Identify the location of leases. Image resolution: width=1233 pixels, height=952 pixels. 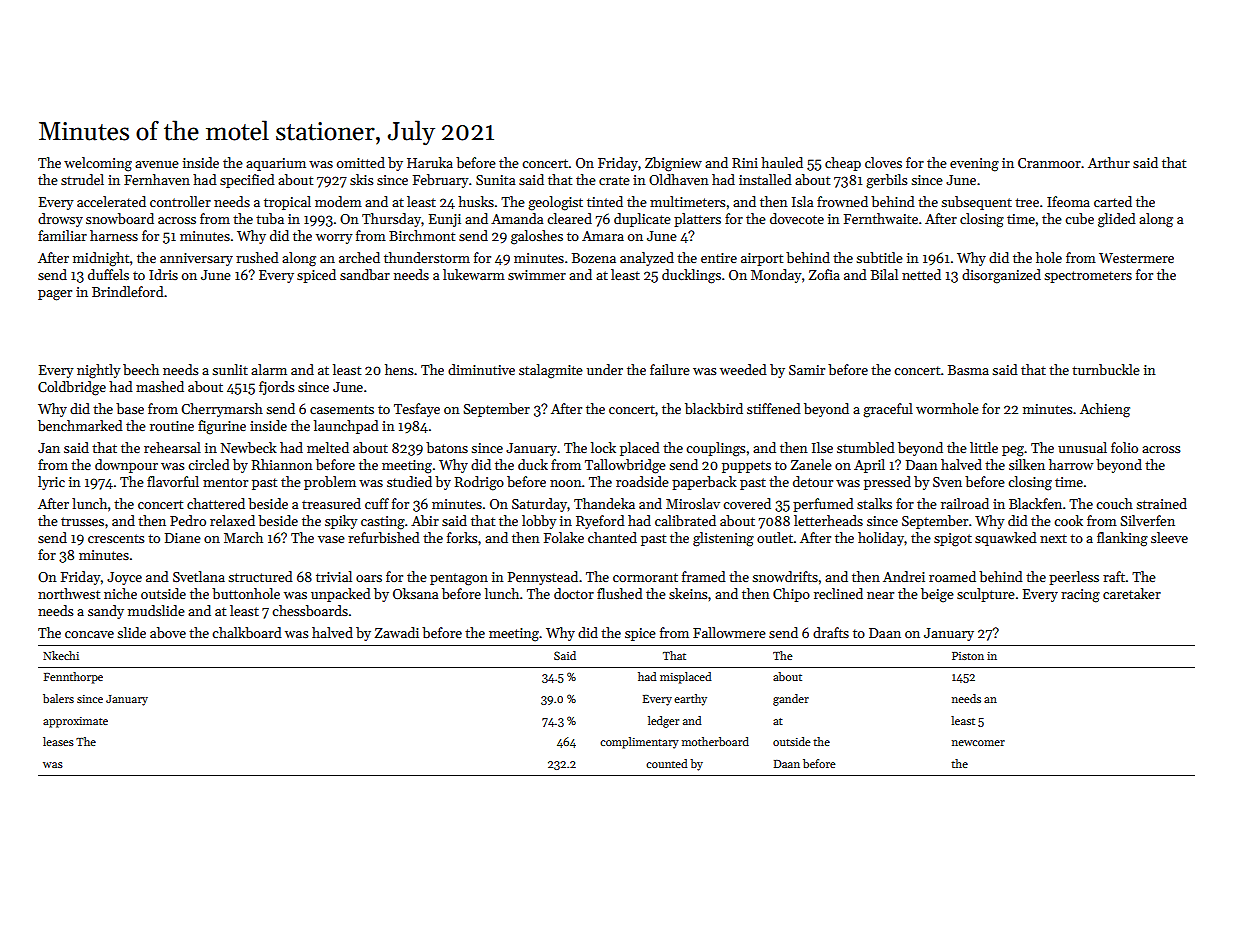
(58, 741).
